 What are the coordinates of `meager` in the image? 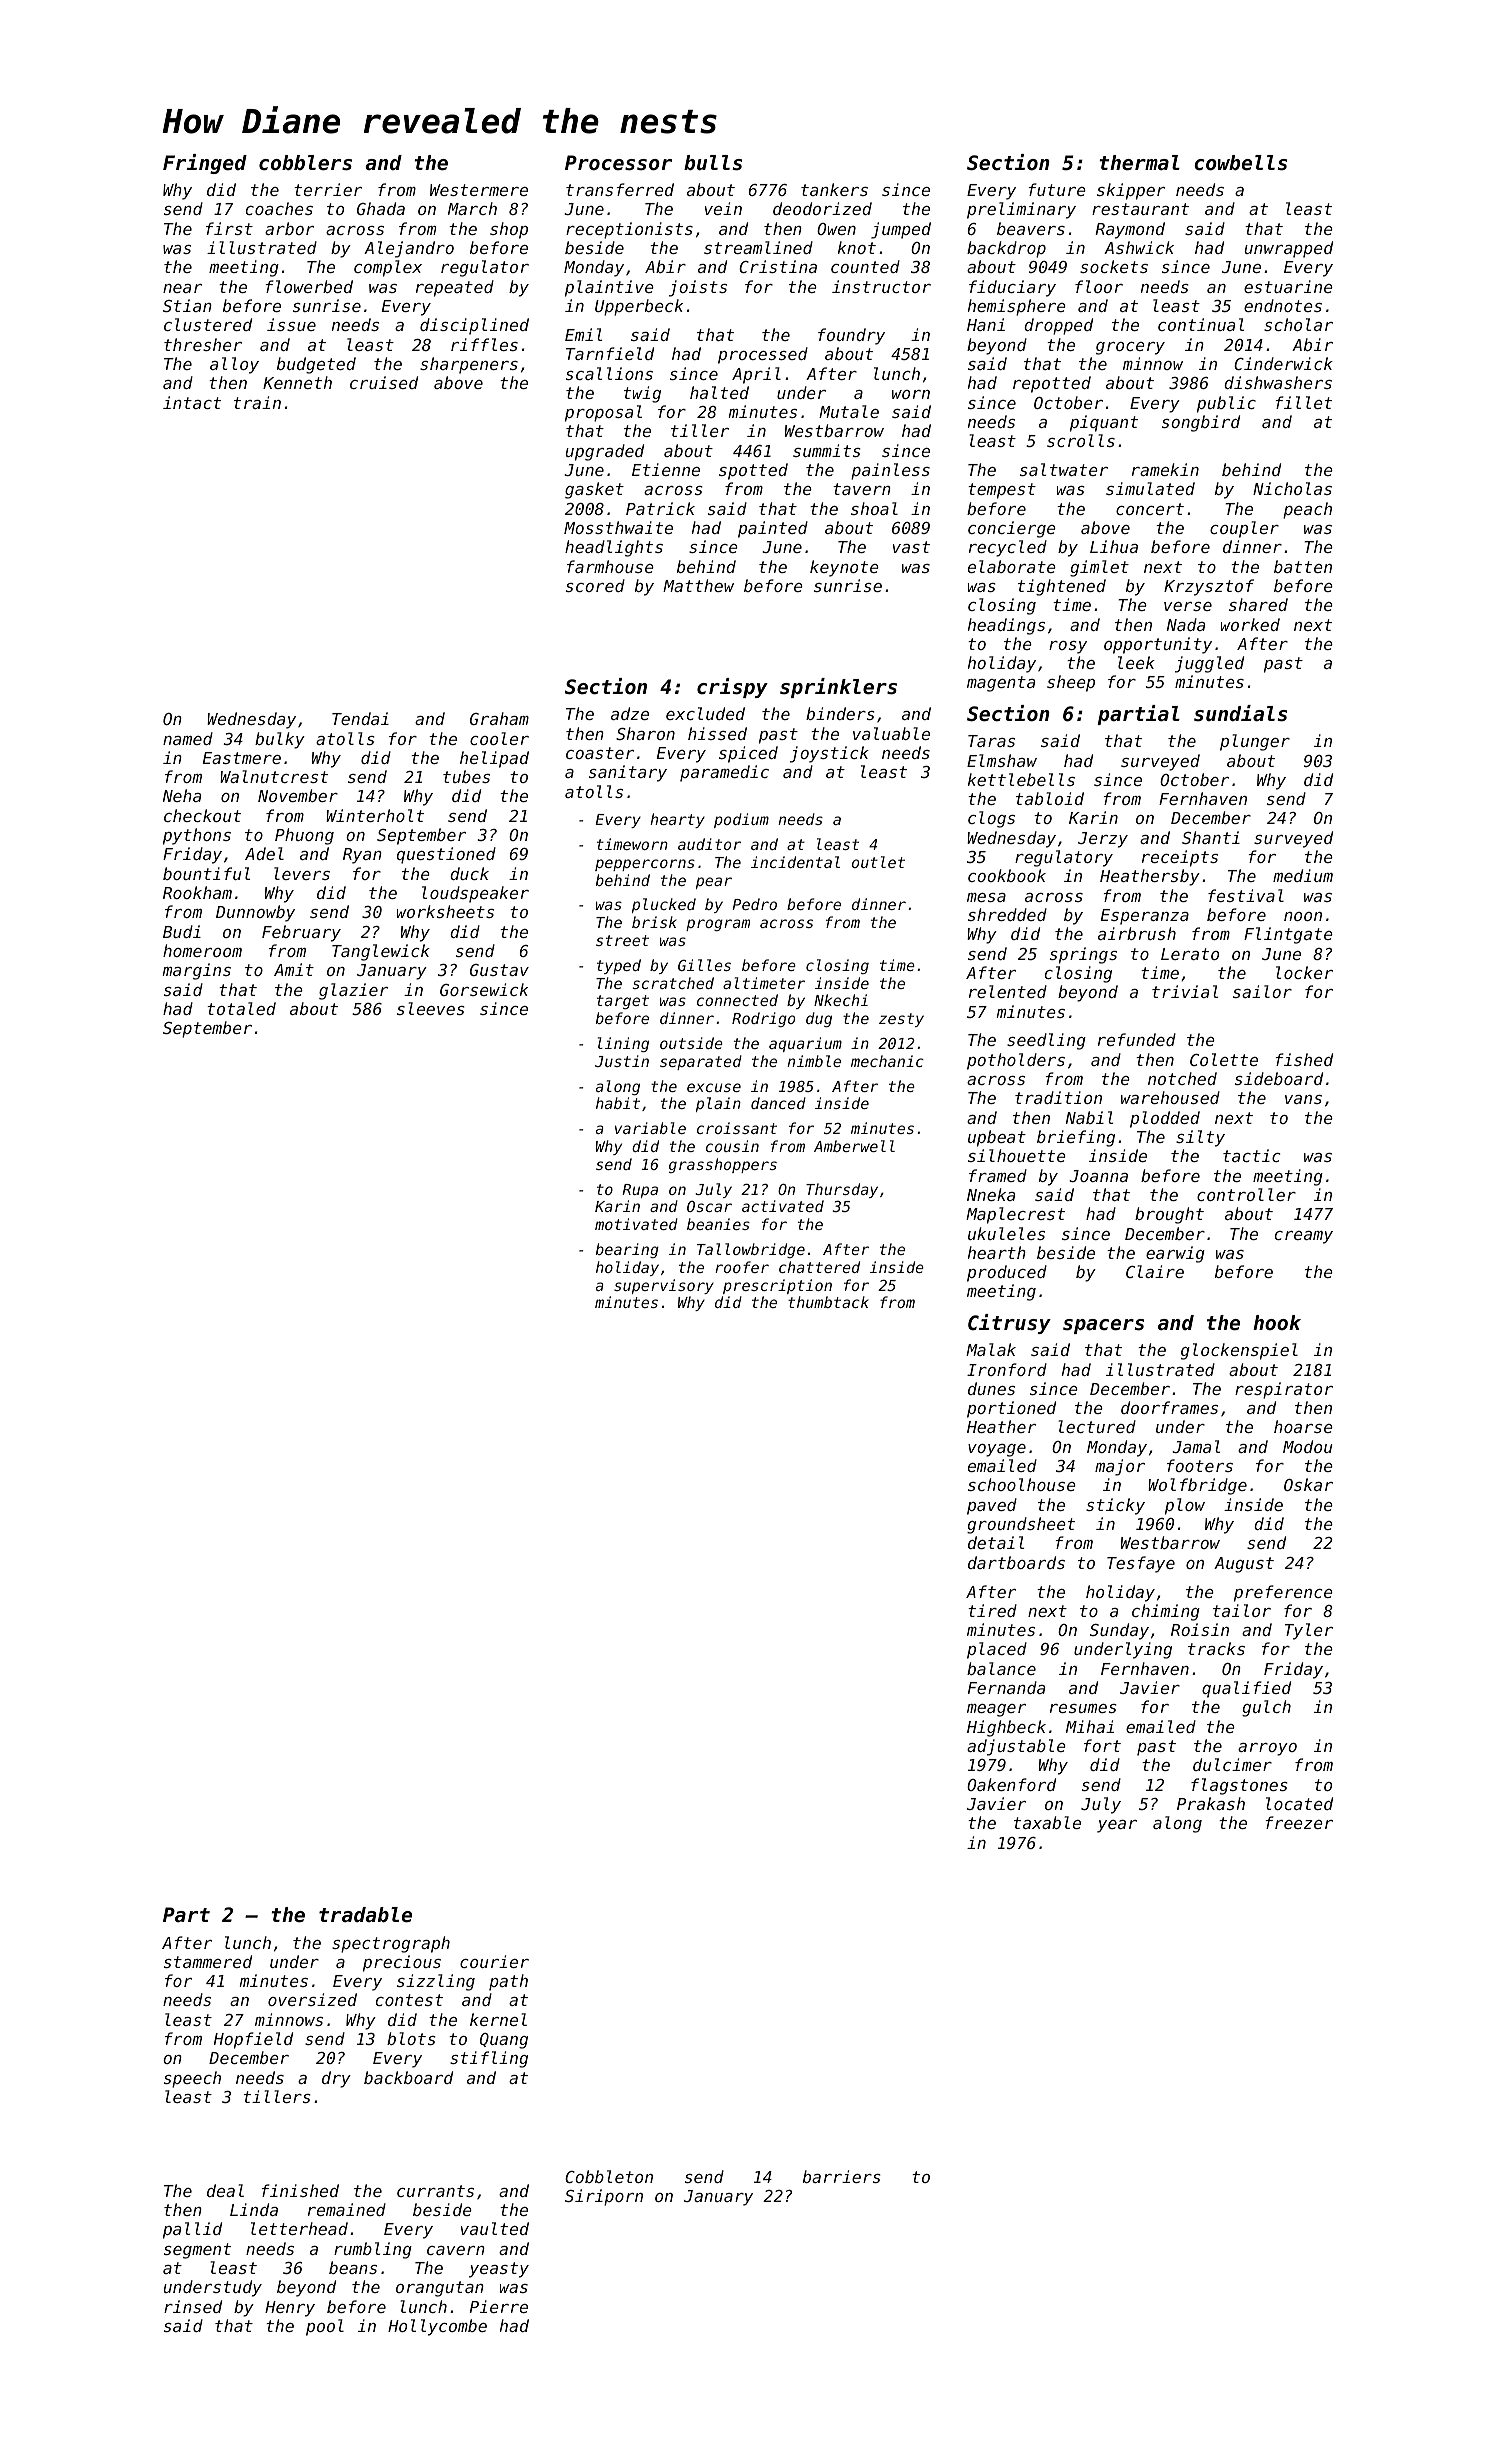 It's located at (996, 1710).
